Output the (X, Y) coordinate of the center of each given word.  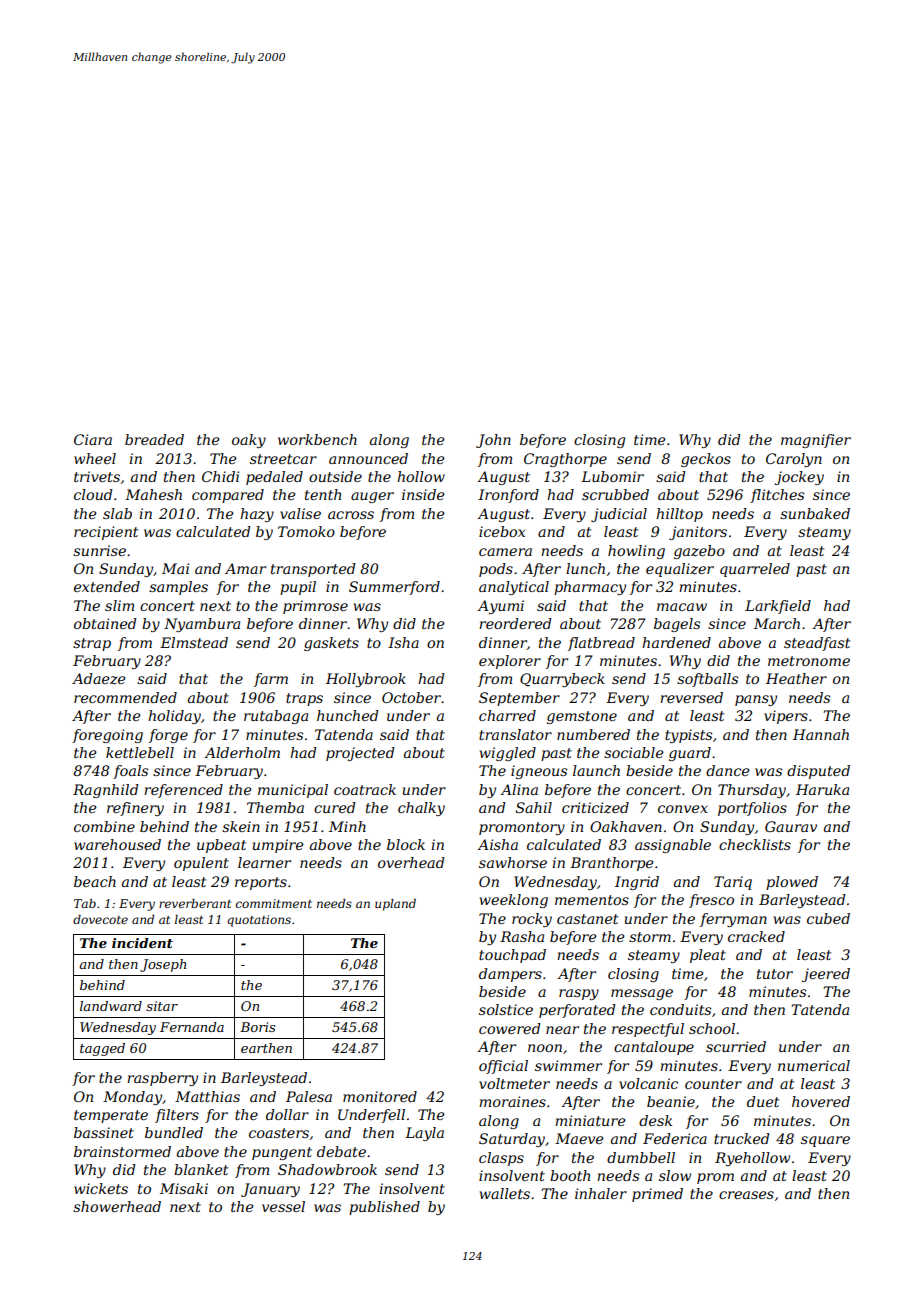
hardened (676, 642)
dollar (287, 1114)
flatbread (601, 644)
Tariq (733, 883)
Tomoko (306, 531)
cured (335, 807)
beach (95, 881)
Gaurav (791, 826)
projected (360, 754)
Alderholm (242, 752)
